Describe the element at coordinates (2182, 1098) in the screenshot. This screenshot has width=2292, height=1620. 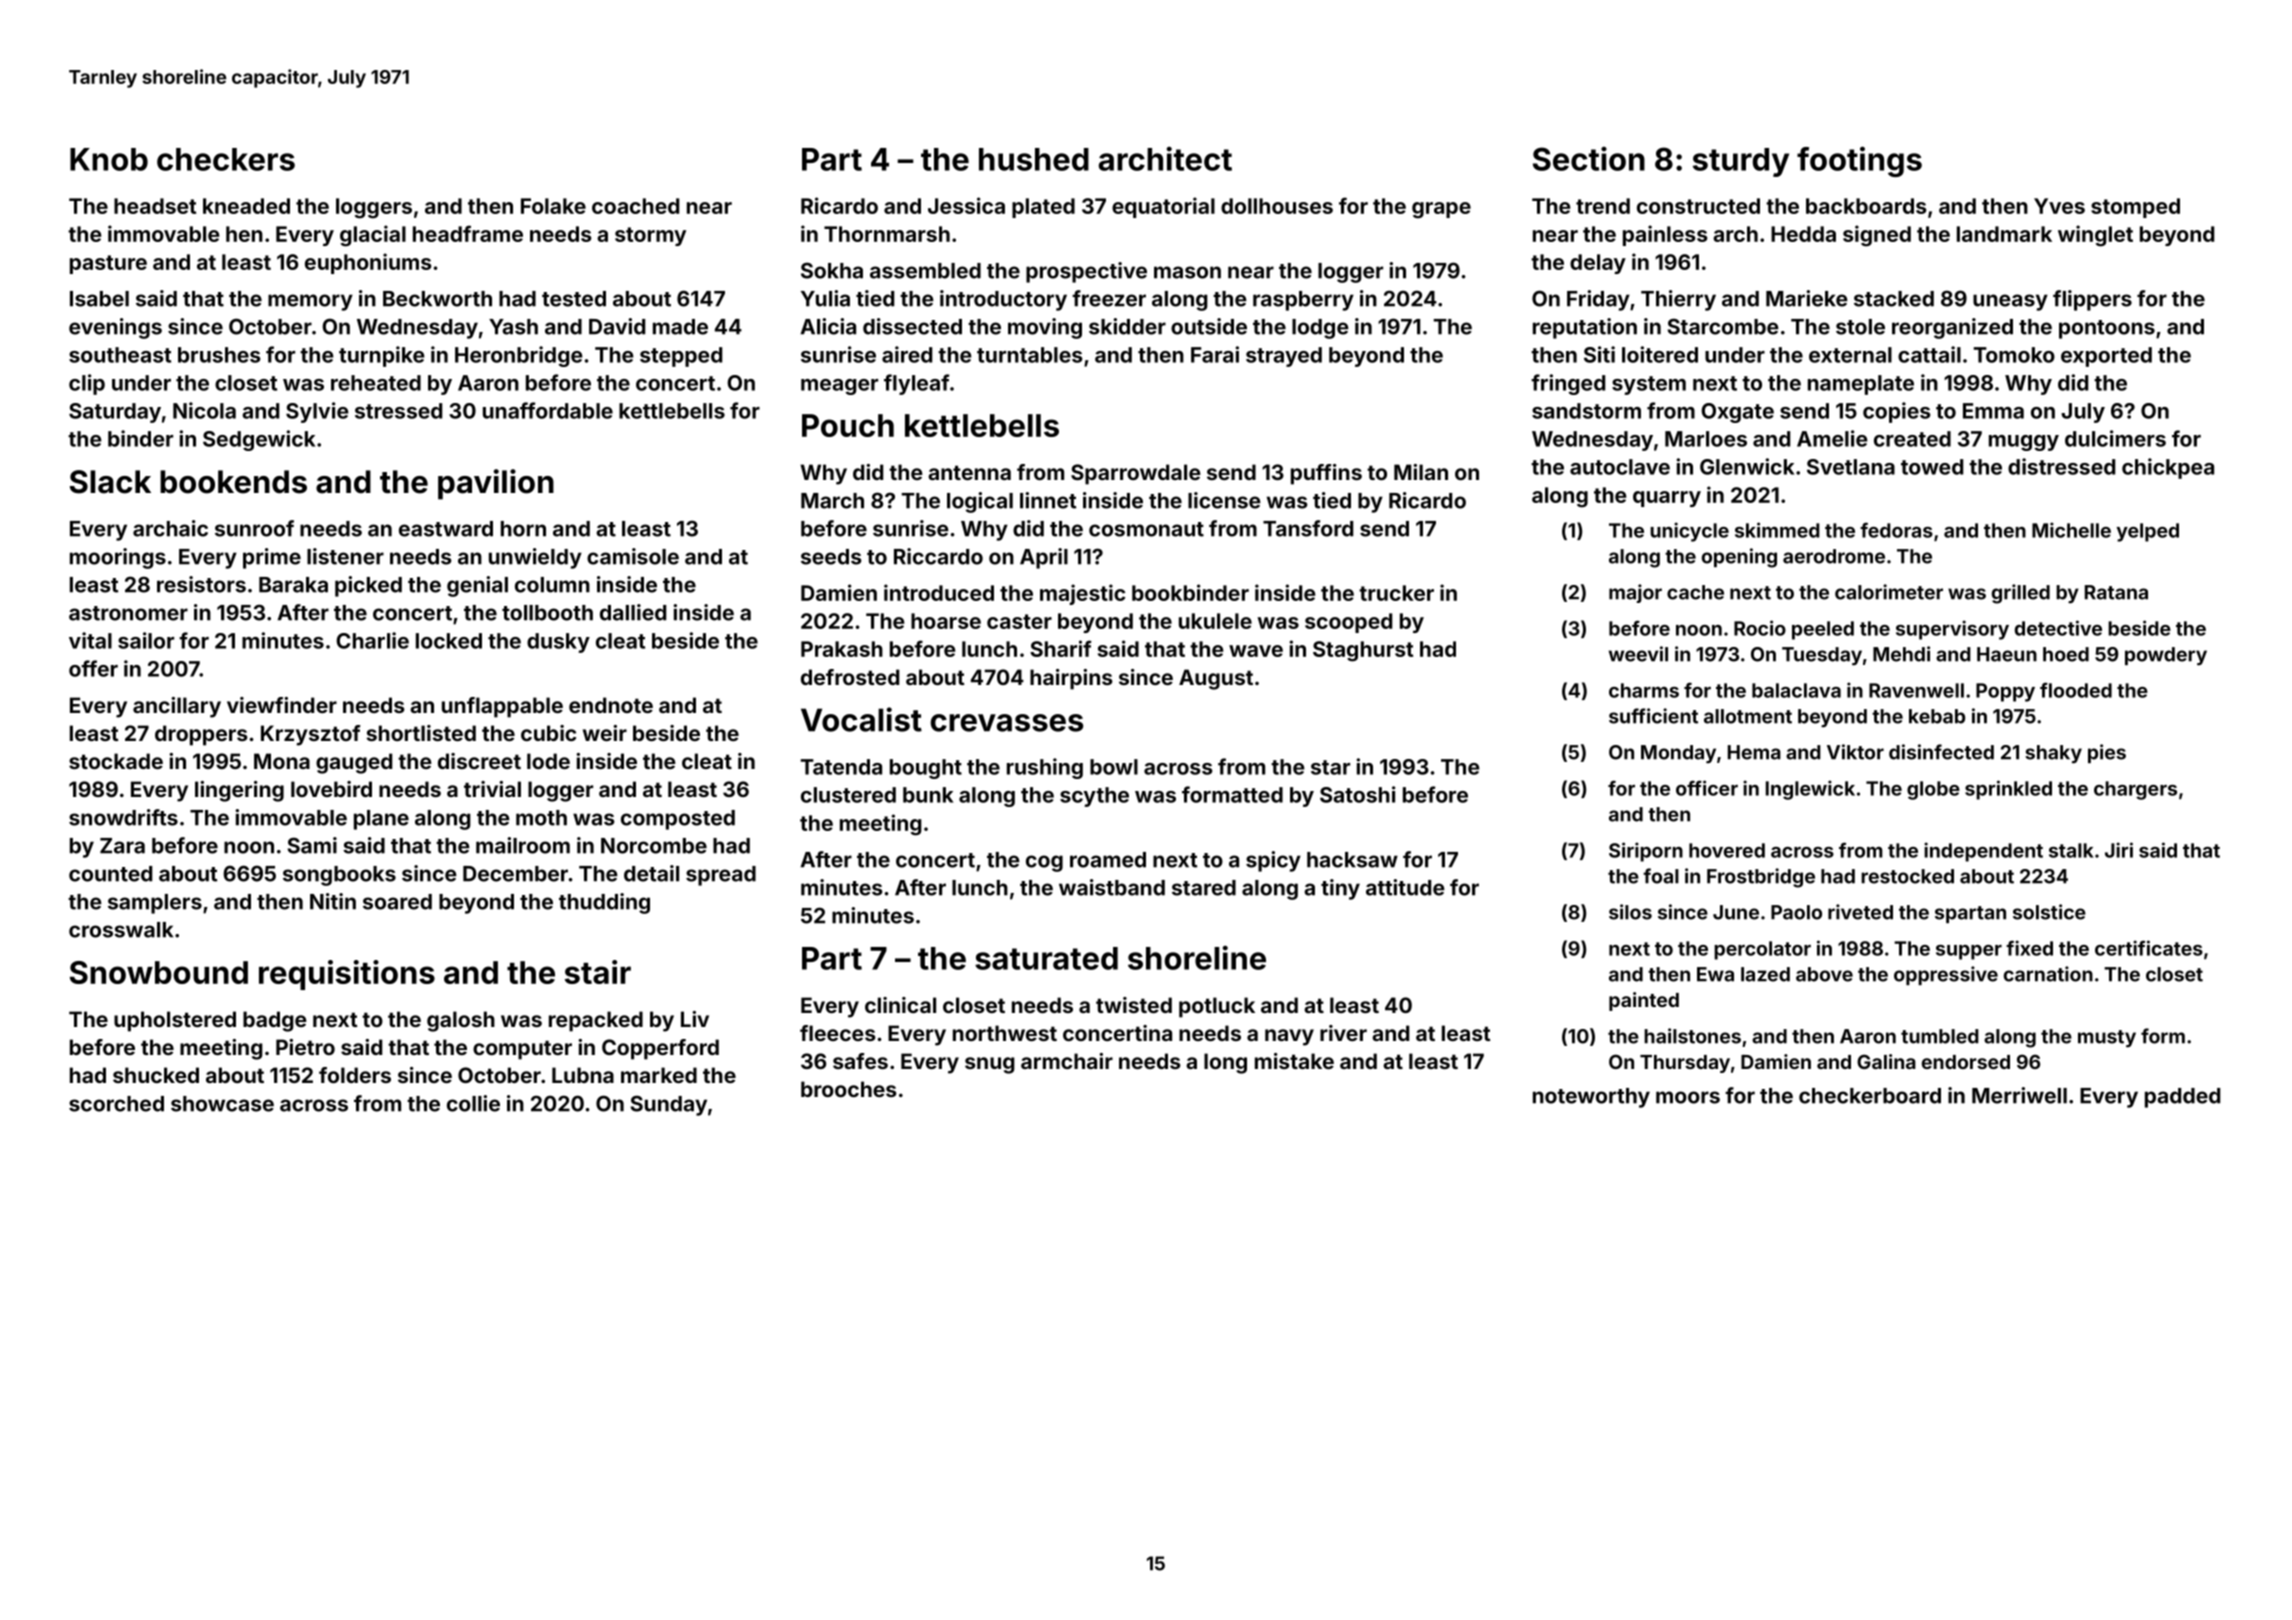
I see `padded` at that location.
